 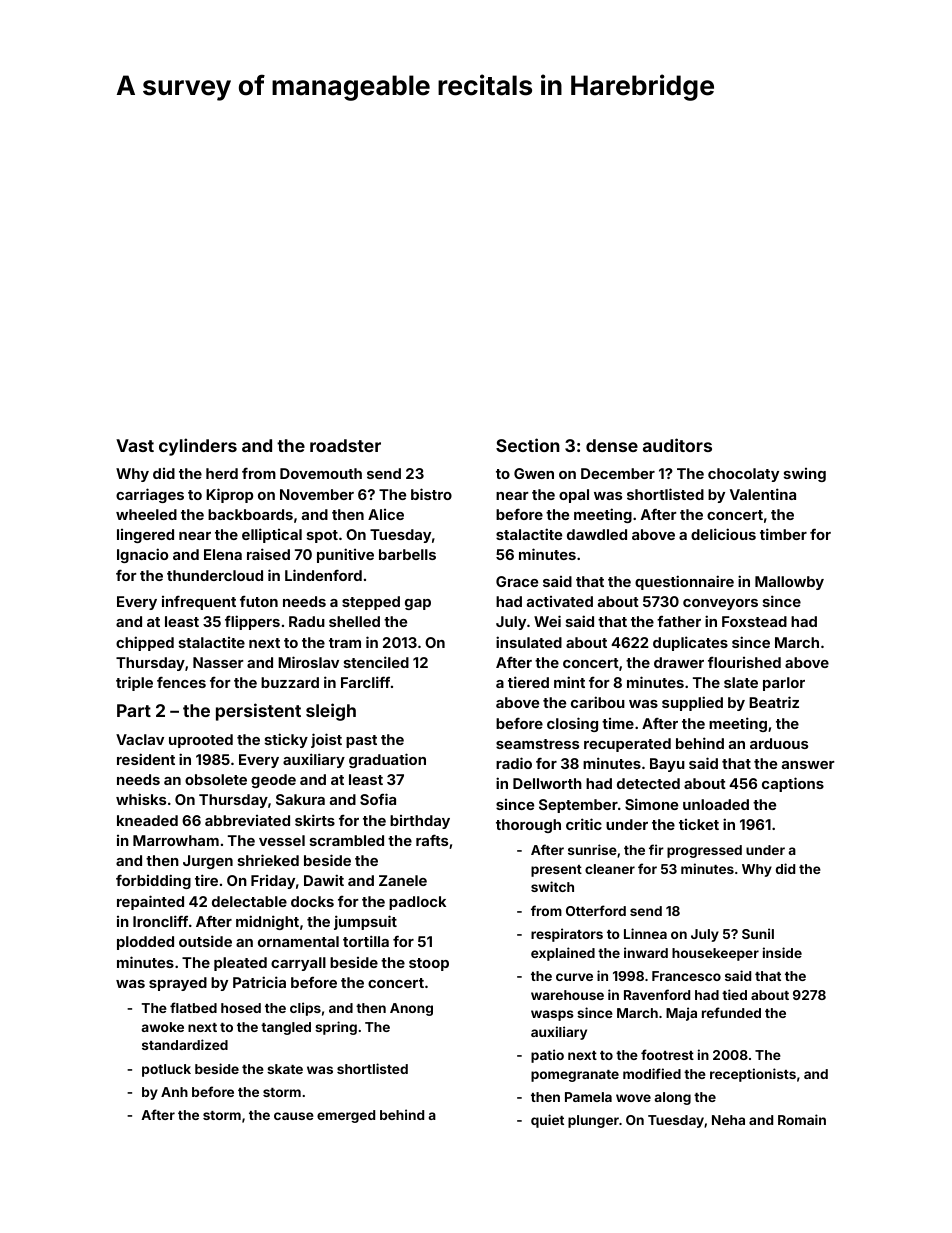 I want to click on clips, so click(x=305, y=1009).
